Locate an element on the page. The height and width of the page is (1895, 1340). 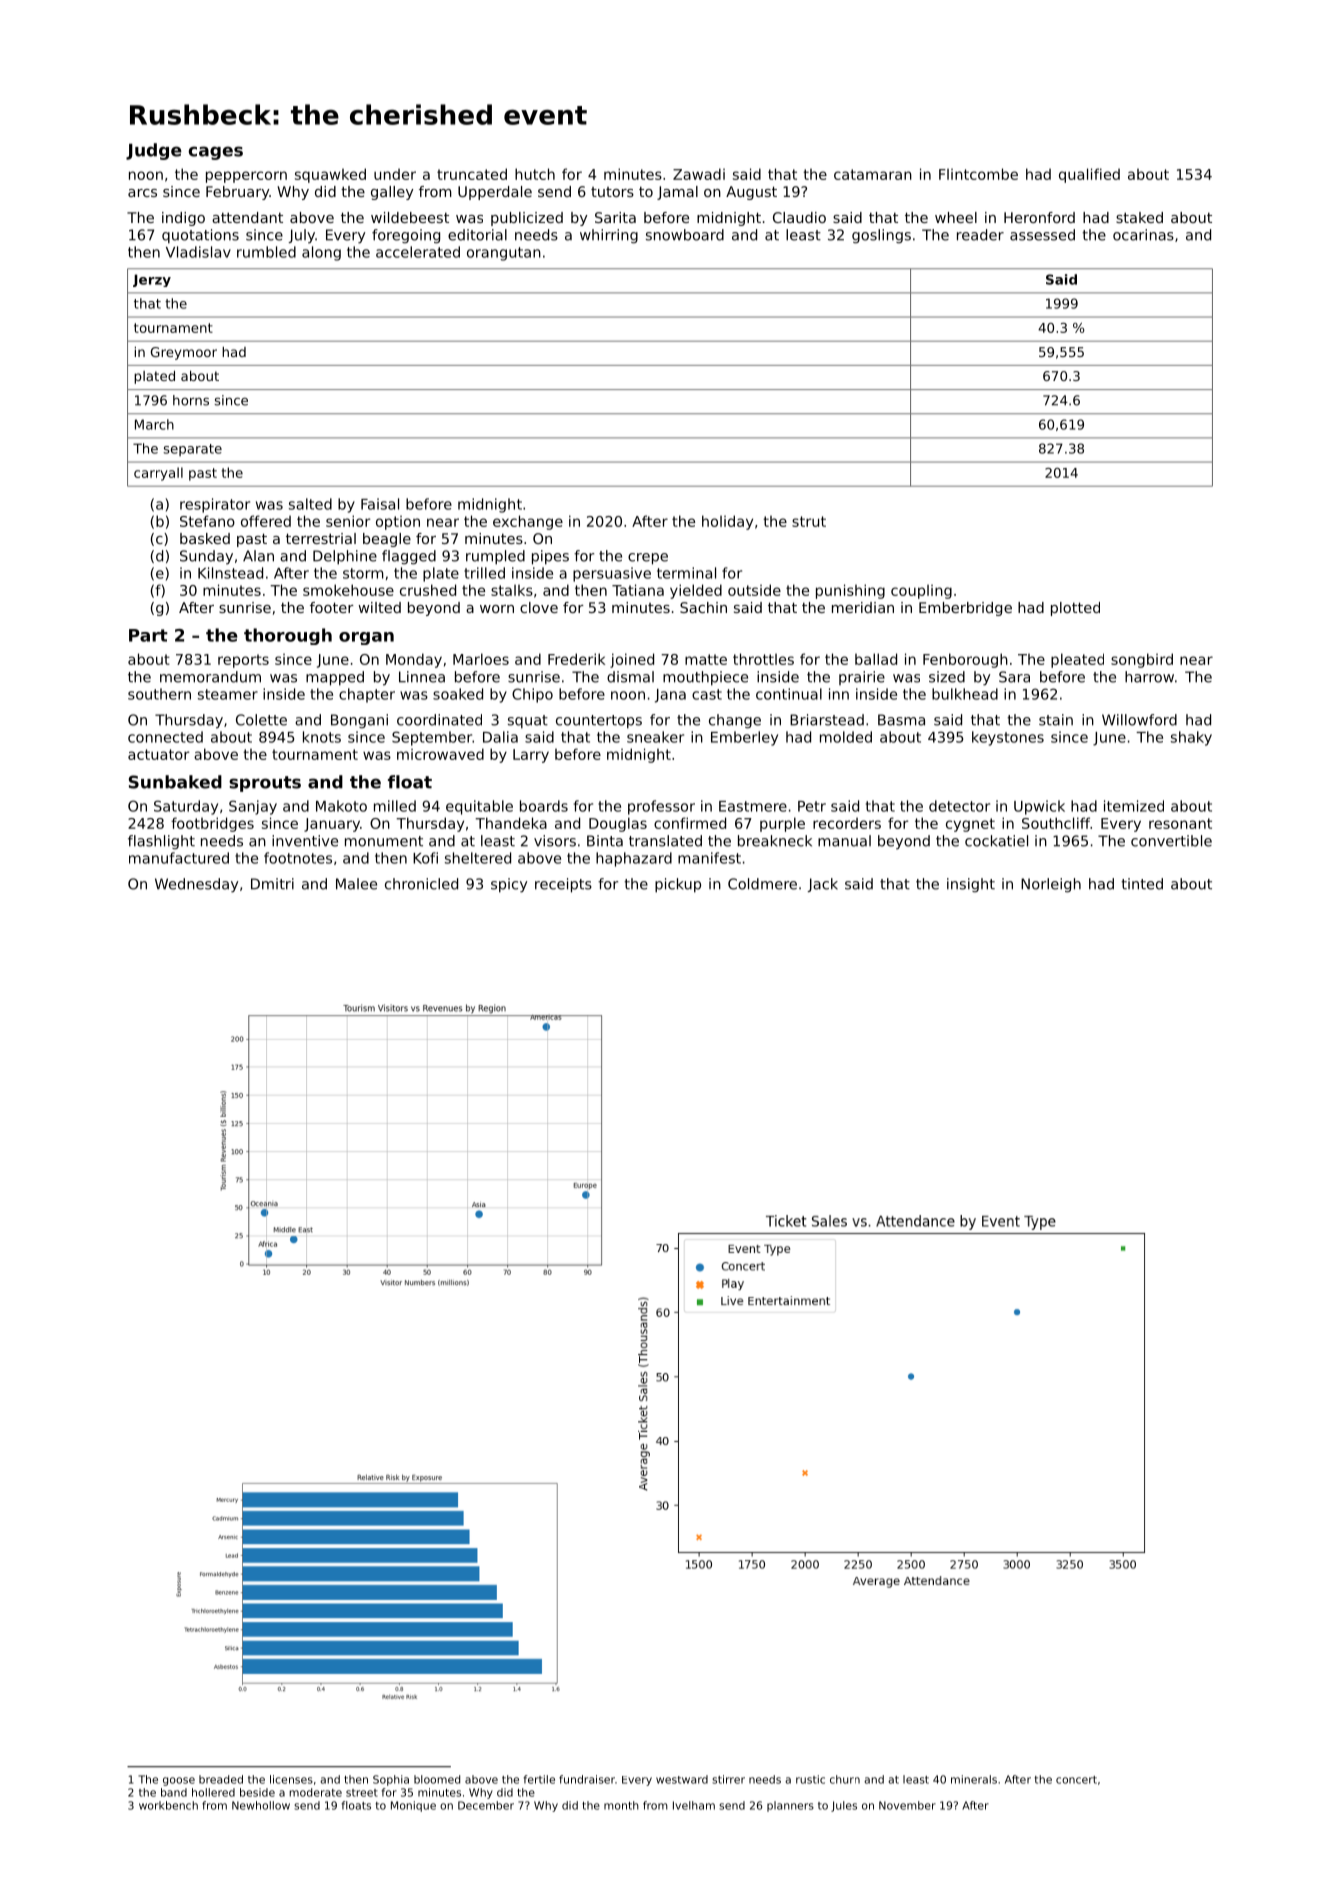
spicy is located at coordinates (509, 885).
